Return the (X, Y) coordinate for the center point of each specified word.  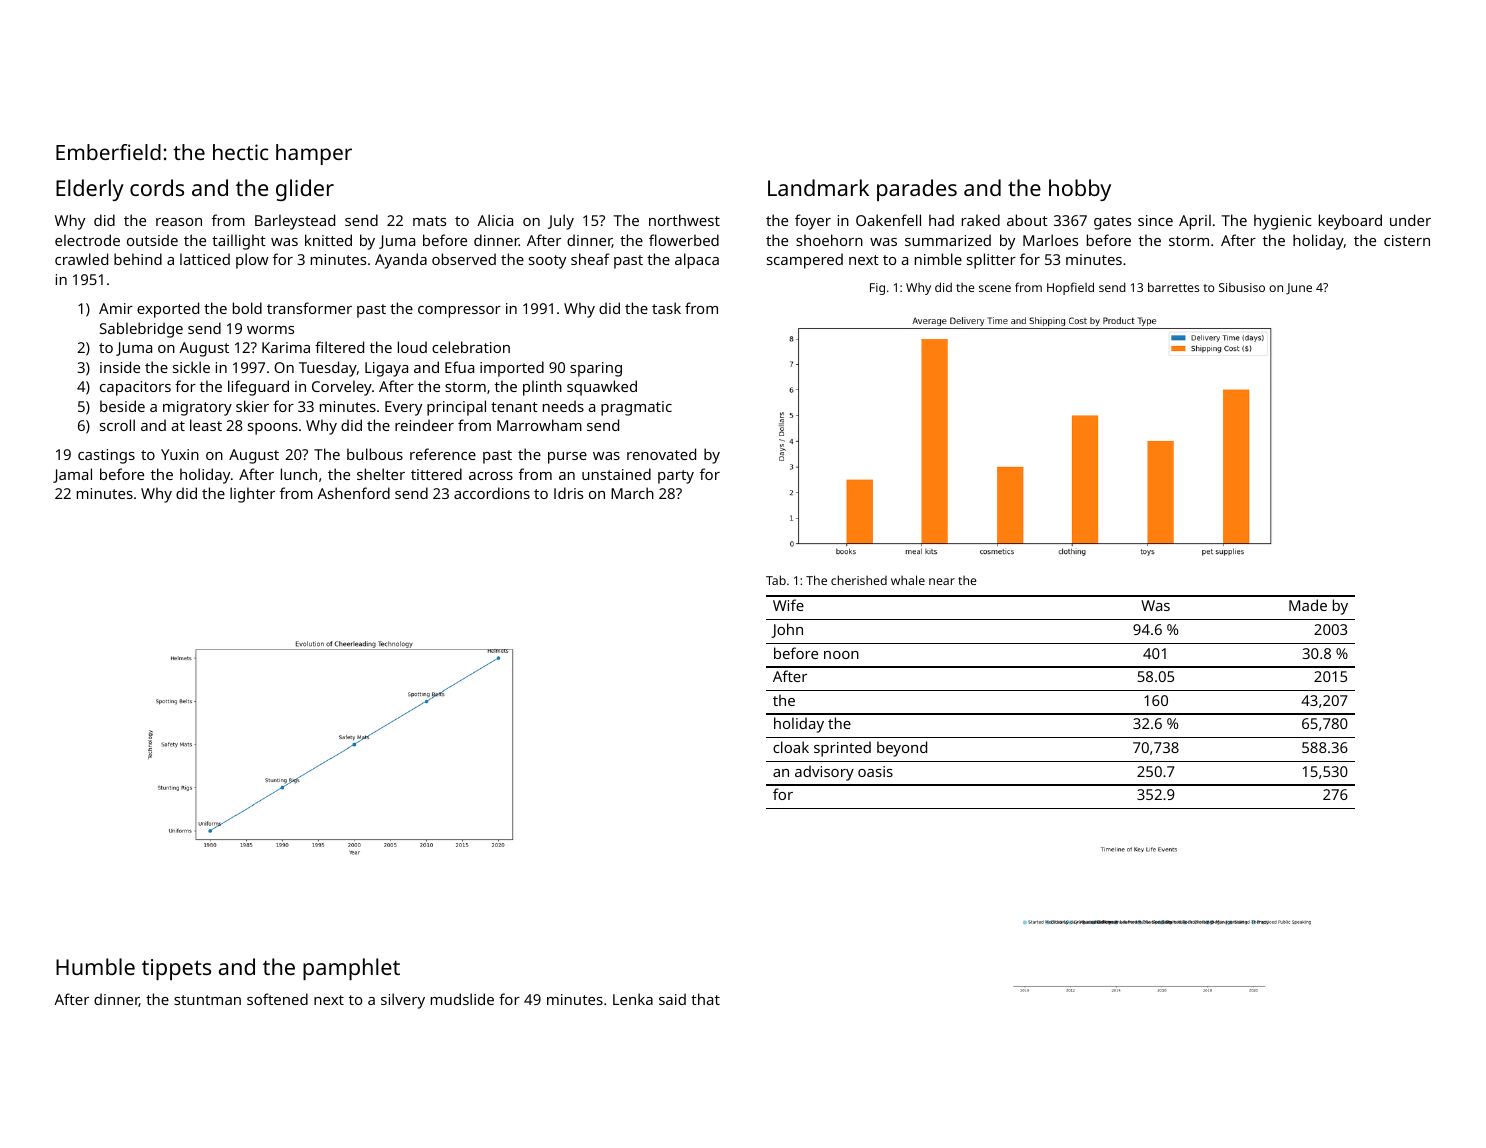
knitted (328, 240)
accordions (492, 493)
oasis (875, 771)
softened (277, 999)
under (1410, 220)
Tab (776, 580)
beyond (902, 749)
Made (1308, 605)
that (705, 999)
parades (917, 190)
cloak (791, 747)
